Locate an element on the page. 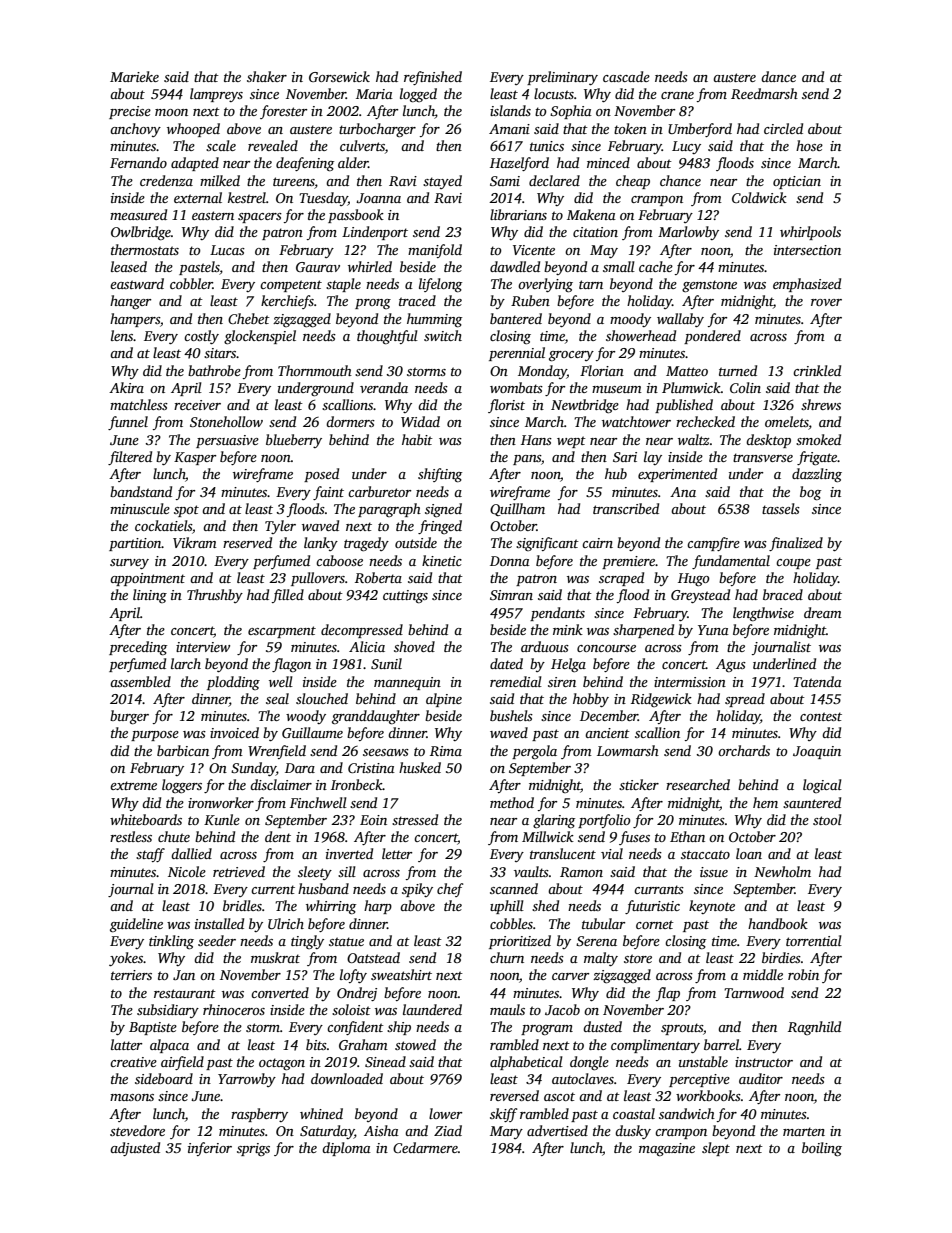 The height and width of the document is (1233, 952). lens is located at coordinates (122, 335).
